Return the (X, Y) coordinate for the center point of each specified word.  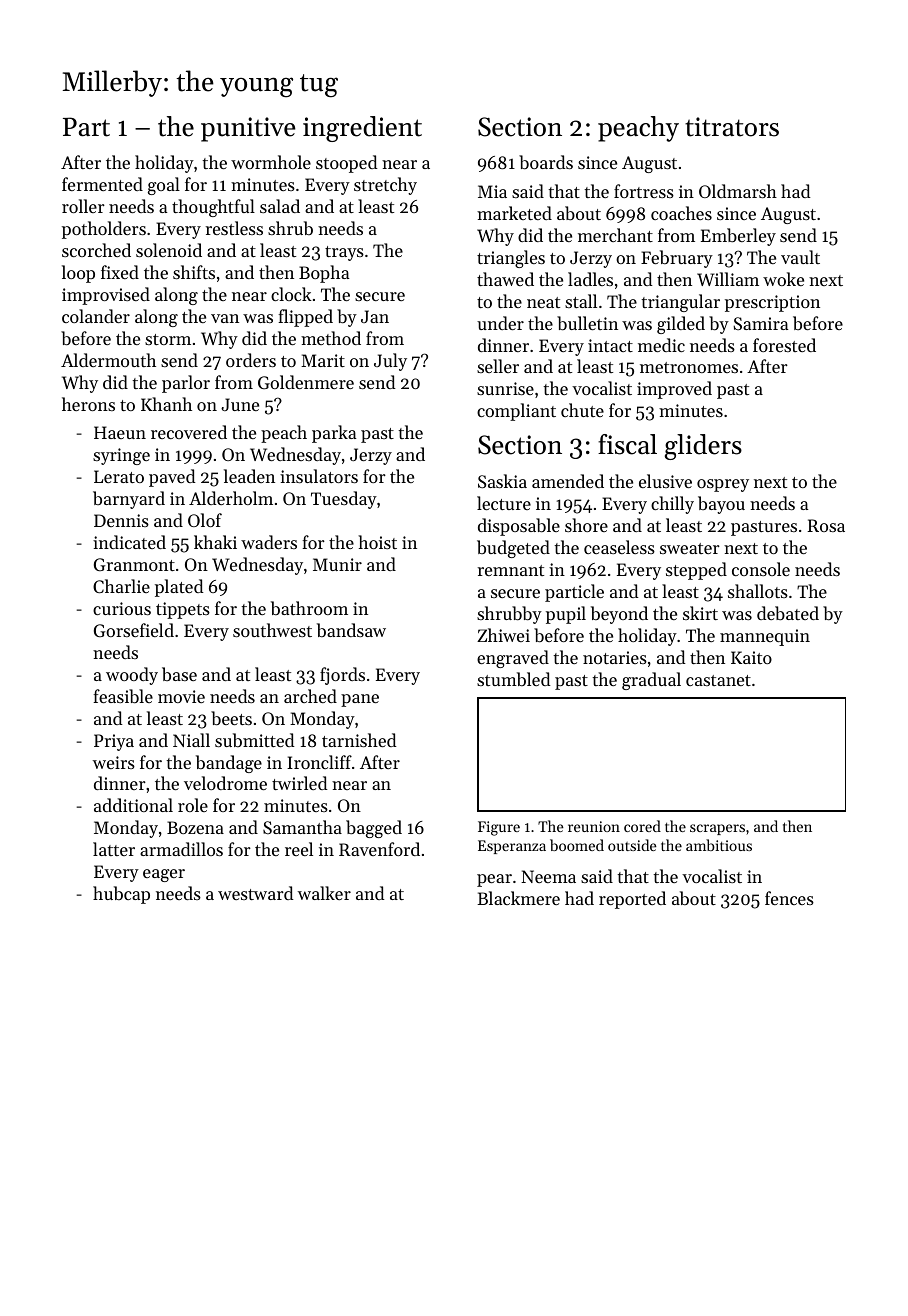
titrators (732, 127)
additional (133, 805)
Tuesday (344, 500)
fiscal (627, 444)
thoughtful (213, 208)
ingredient (362, 129)
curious (122, 608)
